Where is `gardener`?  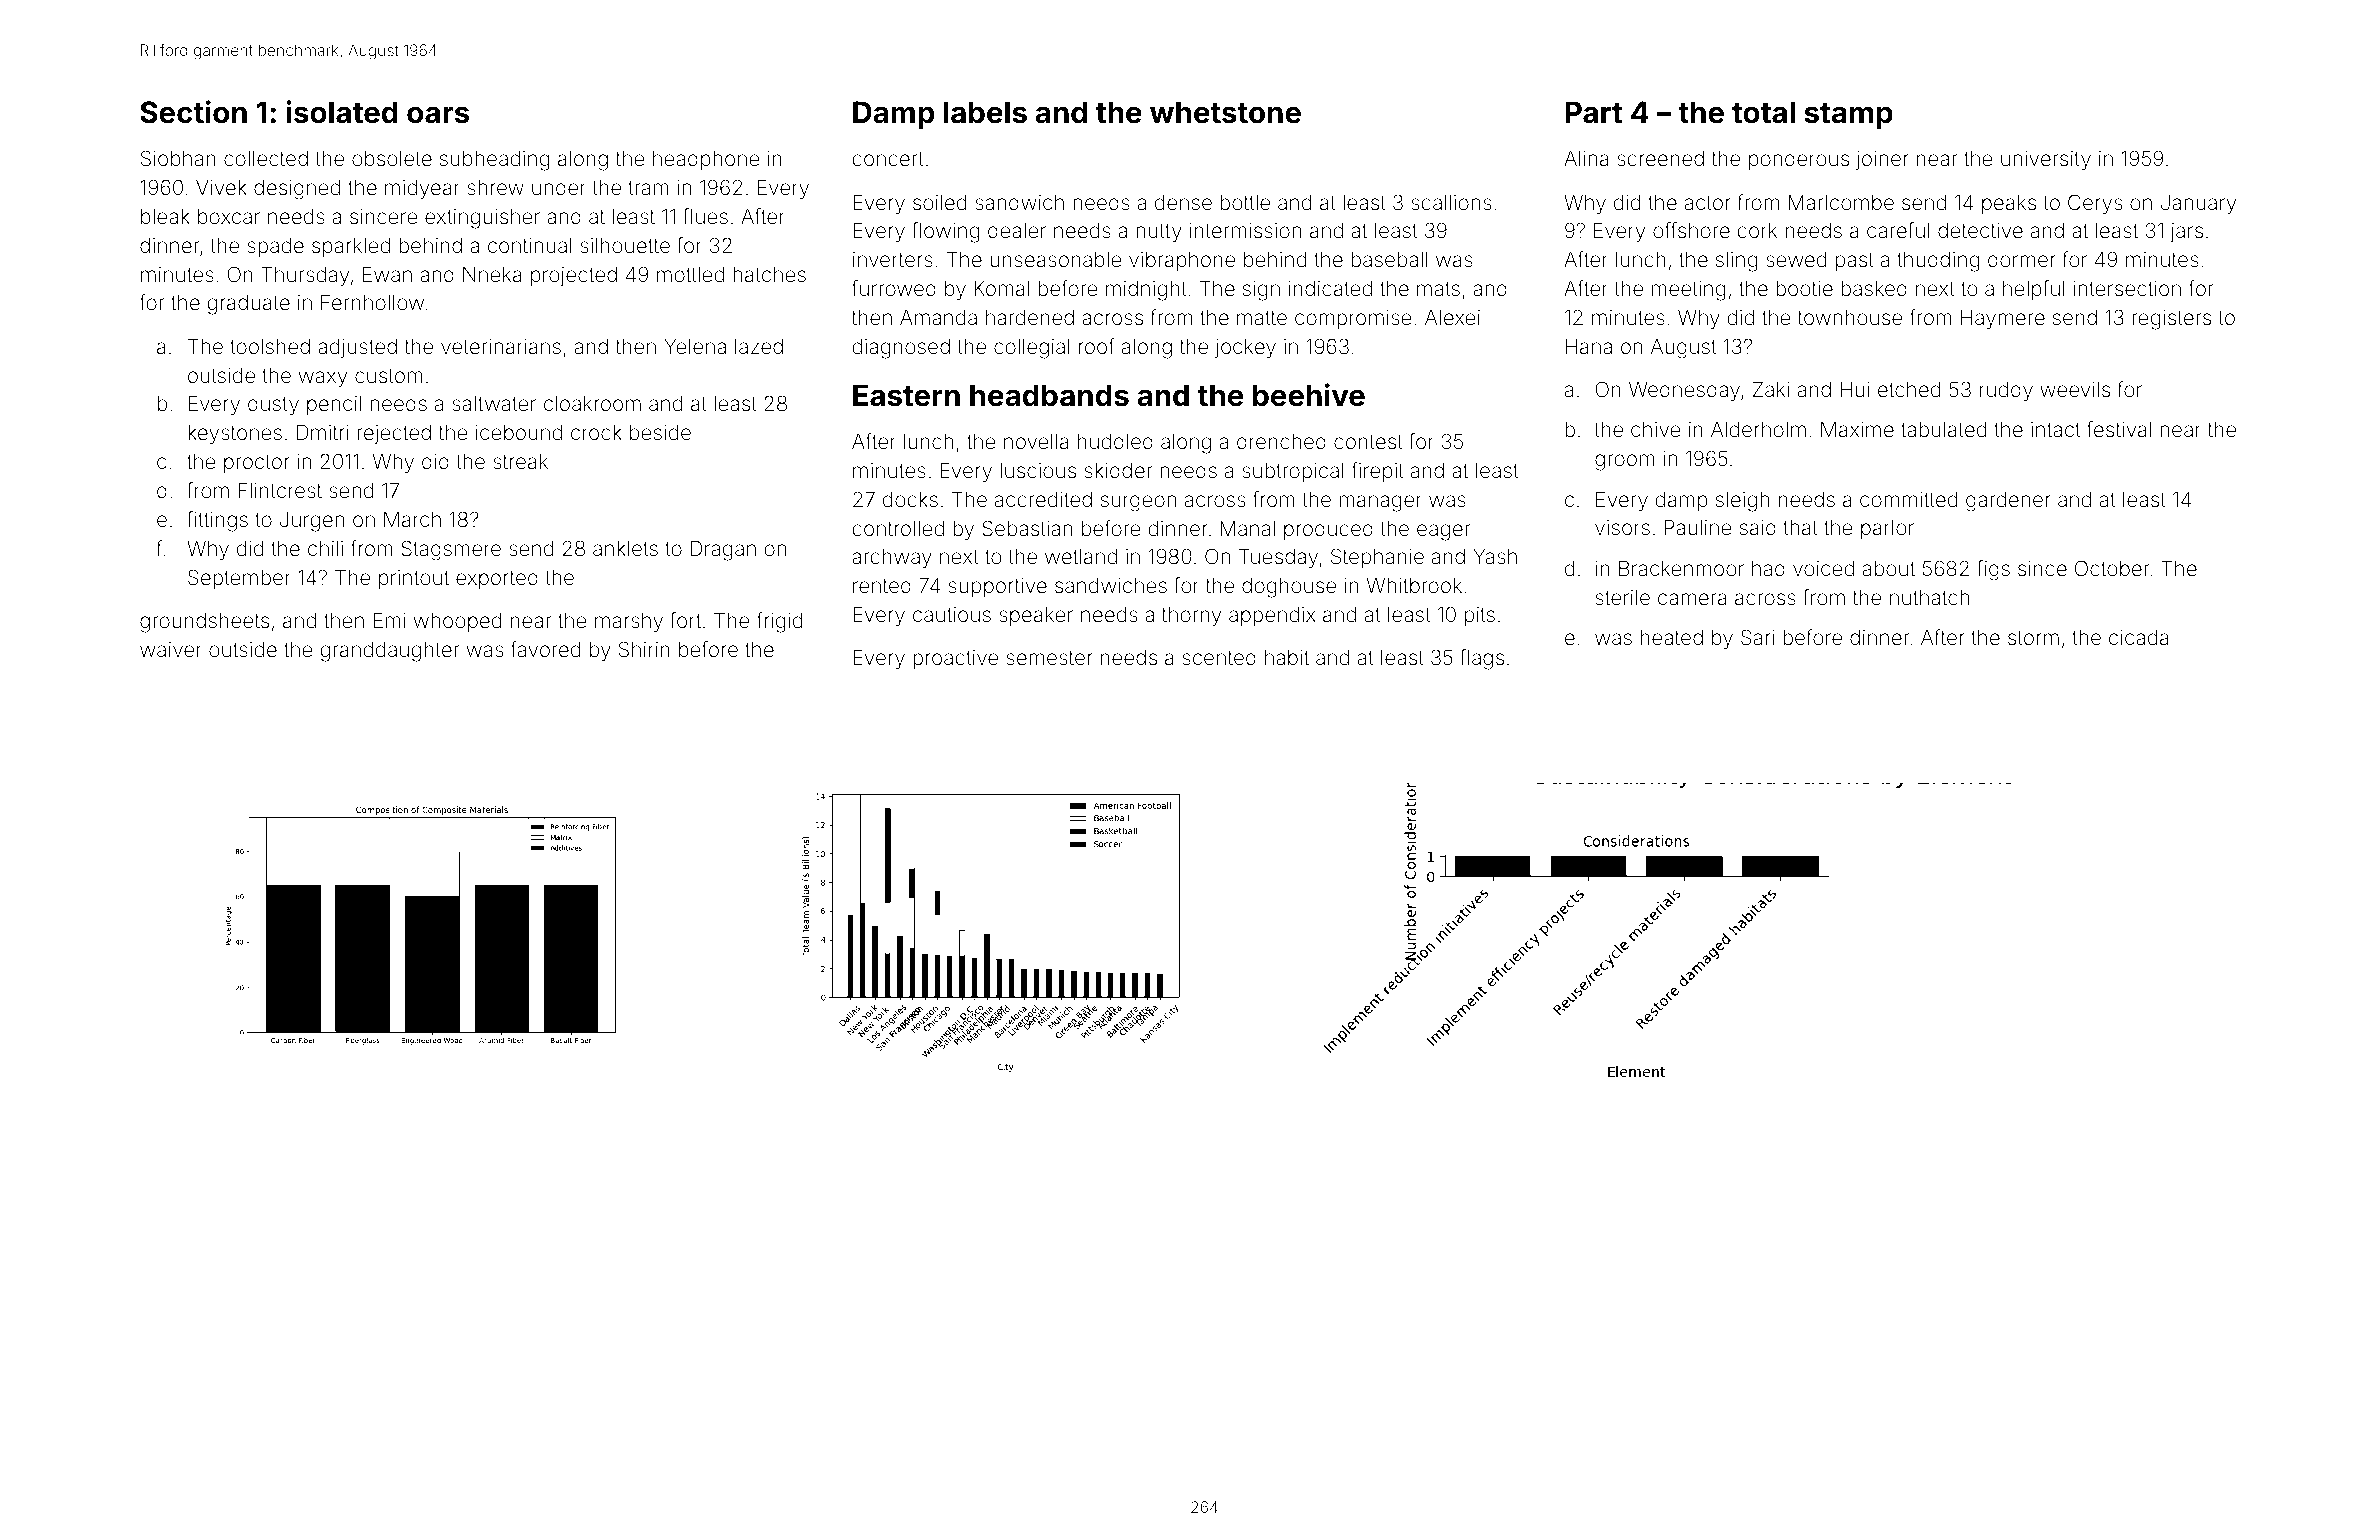
gardener is located at coordinates (2008, 502).
